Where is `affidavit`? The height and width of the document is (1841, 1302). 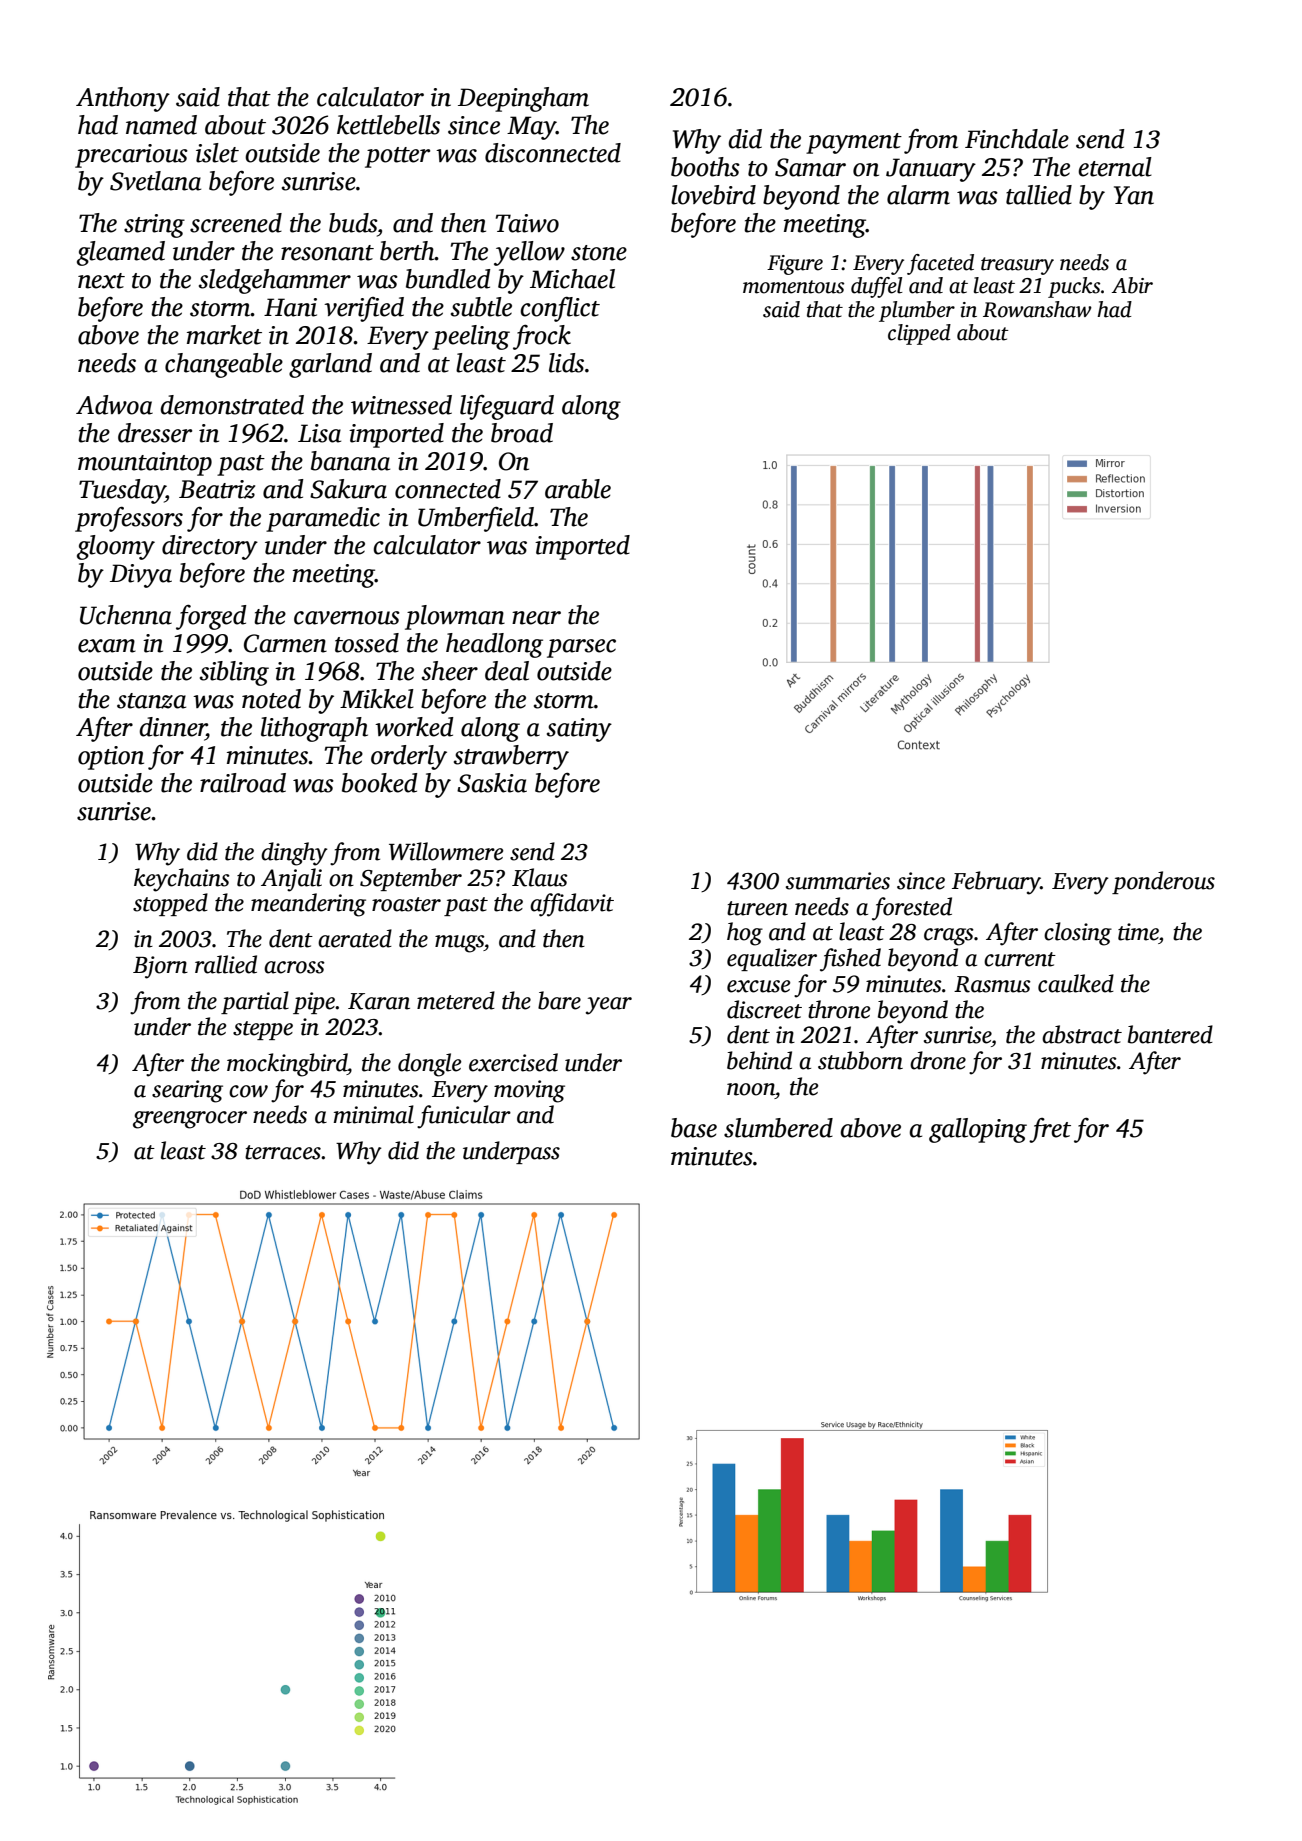 affidavit is located at coordinates (572, 905).
